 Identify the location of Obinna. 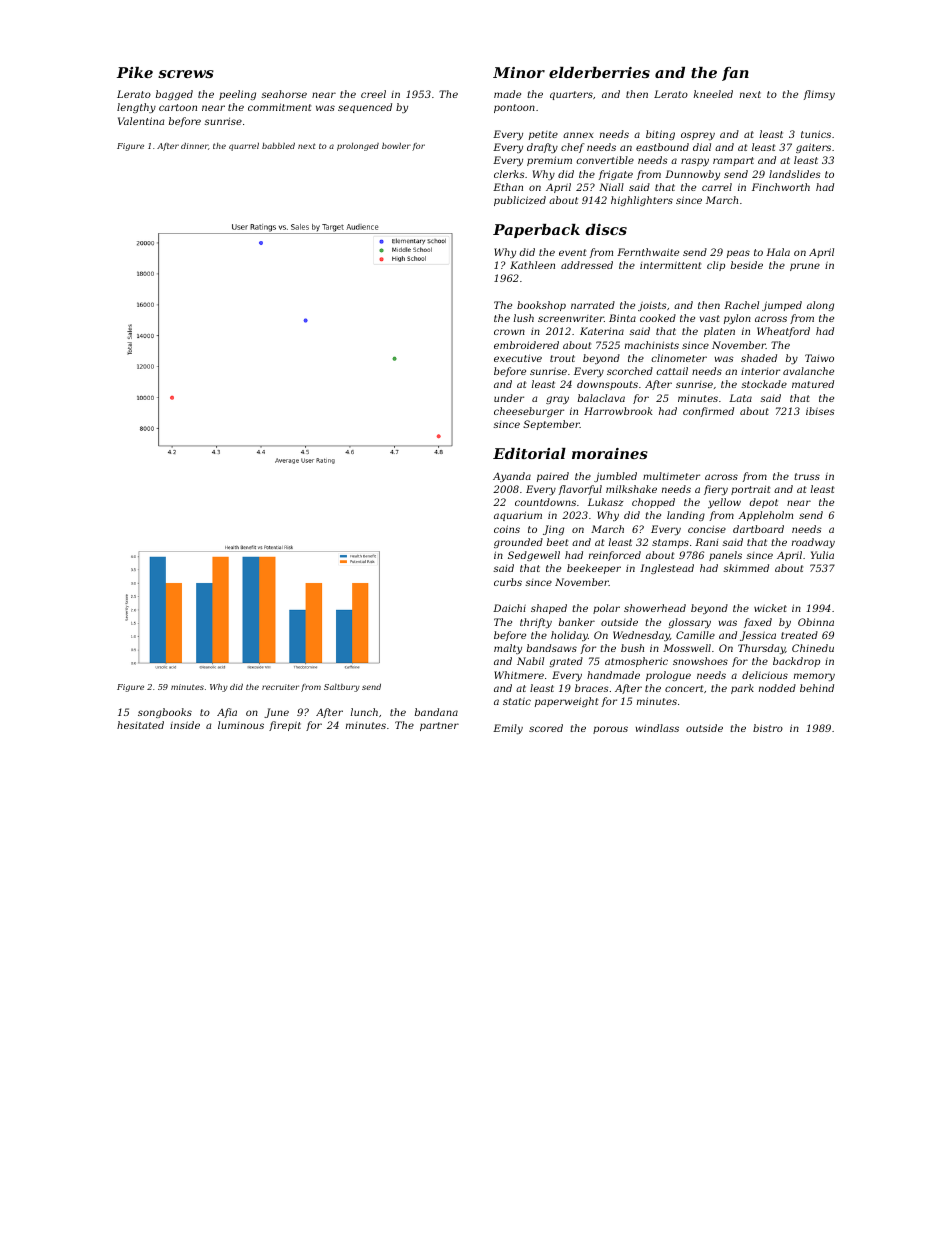
(816, 622).
